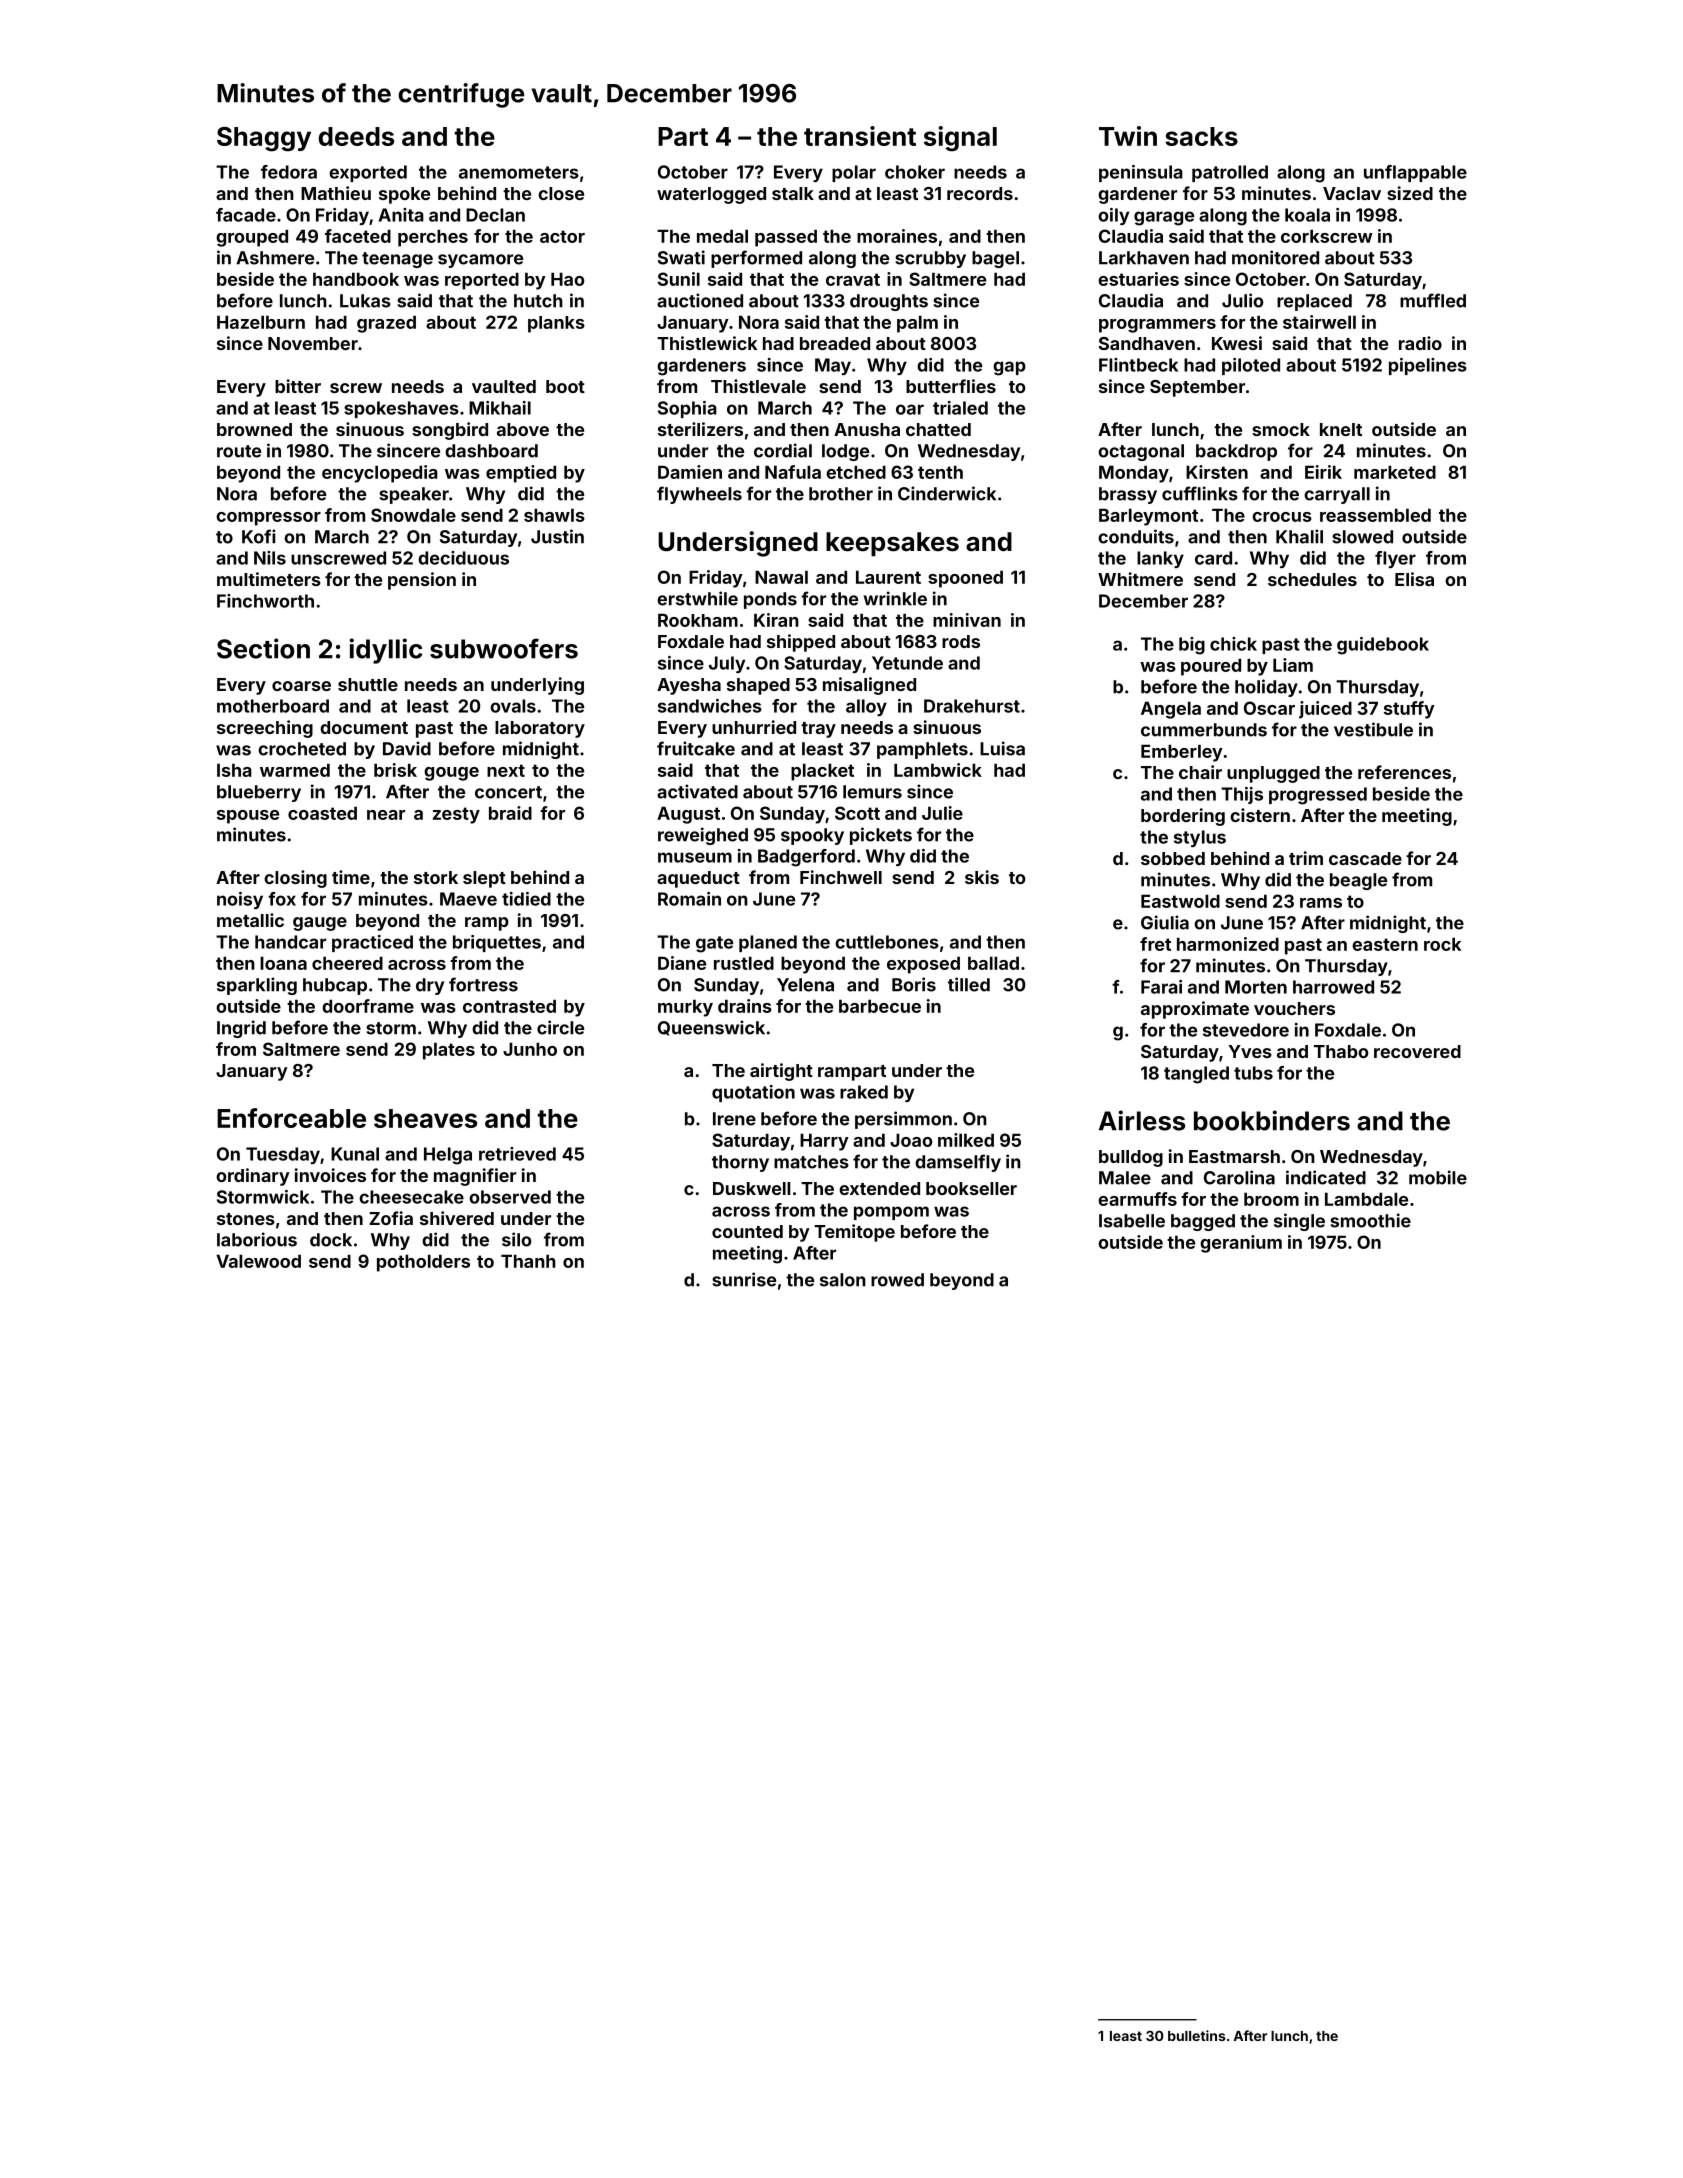 This image has width=1683, height=2178. I want to click on deeds, so click(356, 136).
